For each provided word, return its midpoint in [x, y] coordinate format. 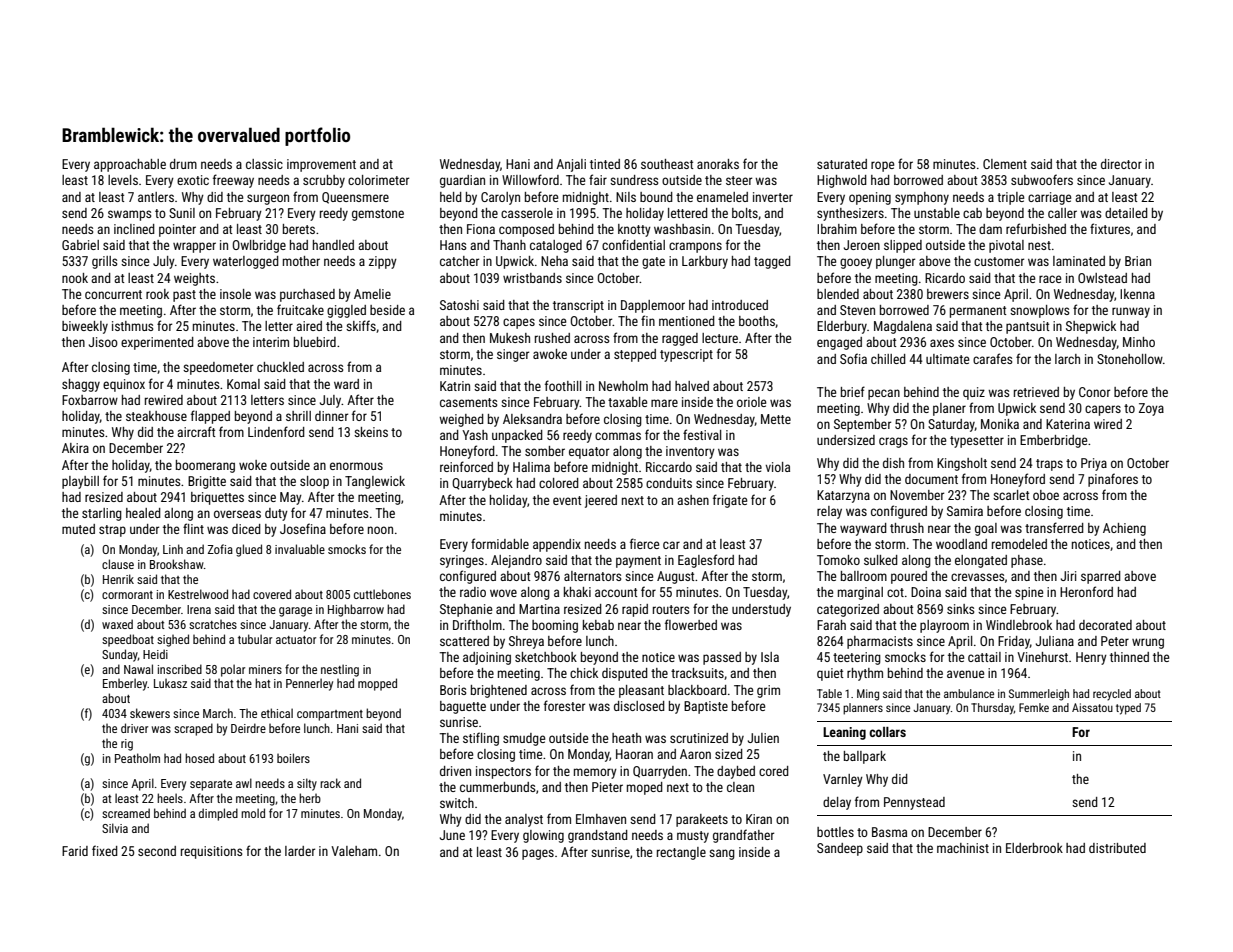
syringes [462, 561]
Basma [889, 832]
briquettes [217, 498]
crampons [695, 247]
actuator [296, 640]
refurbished [1036, 228]
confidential [633, 244]
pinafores [1113, 480]
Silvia [115, 828]
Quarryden [660, 772]
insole [235, 294]
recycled [1112, 695]
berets [299, 229]
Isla [770, 657]
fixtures [1110, 228]
